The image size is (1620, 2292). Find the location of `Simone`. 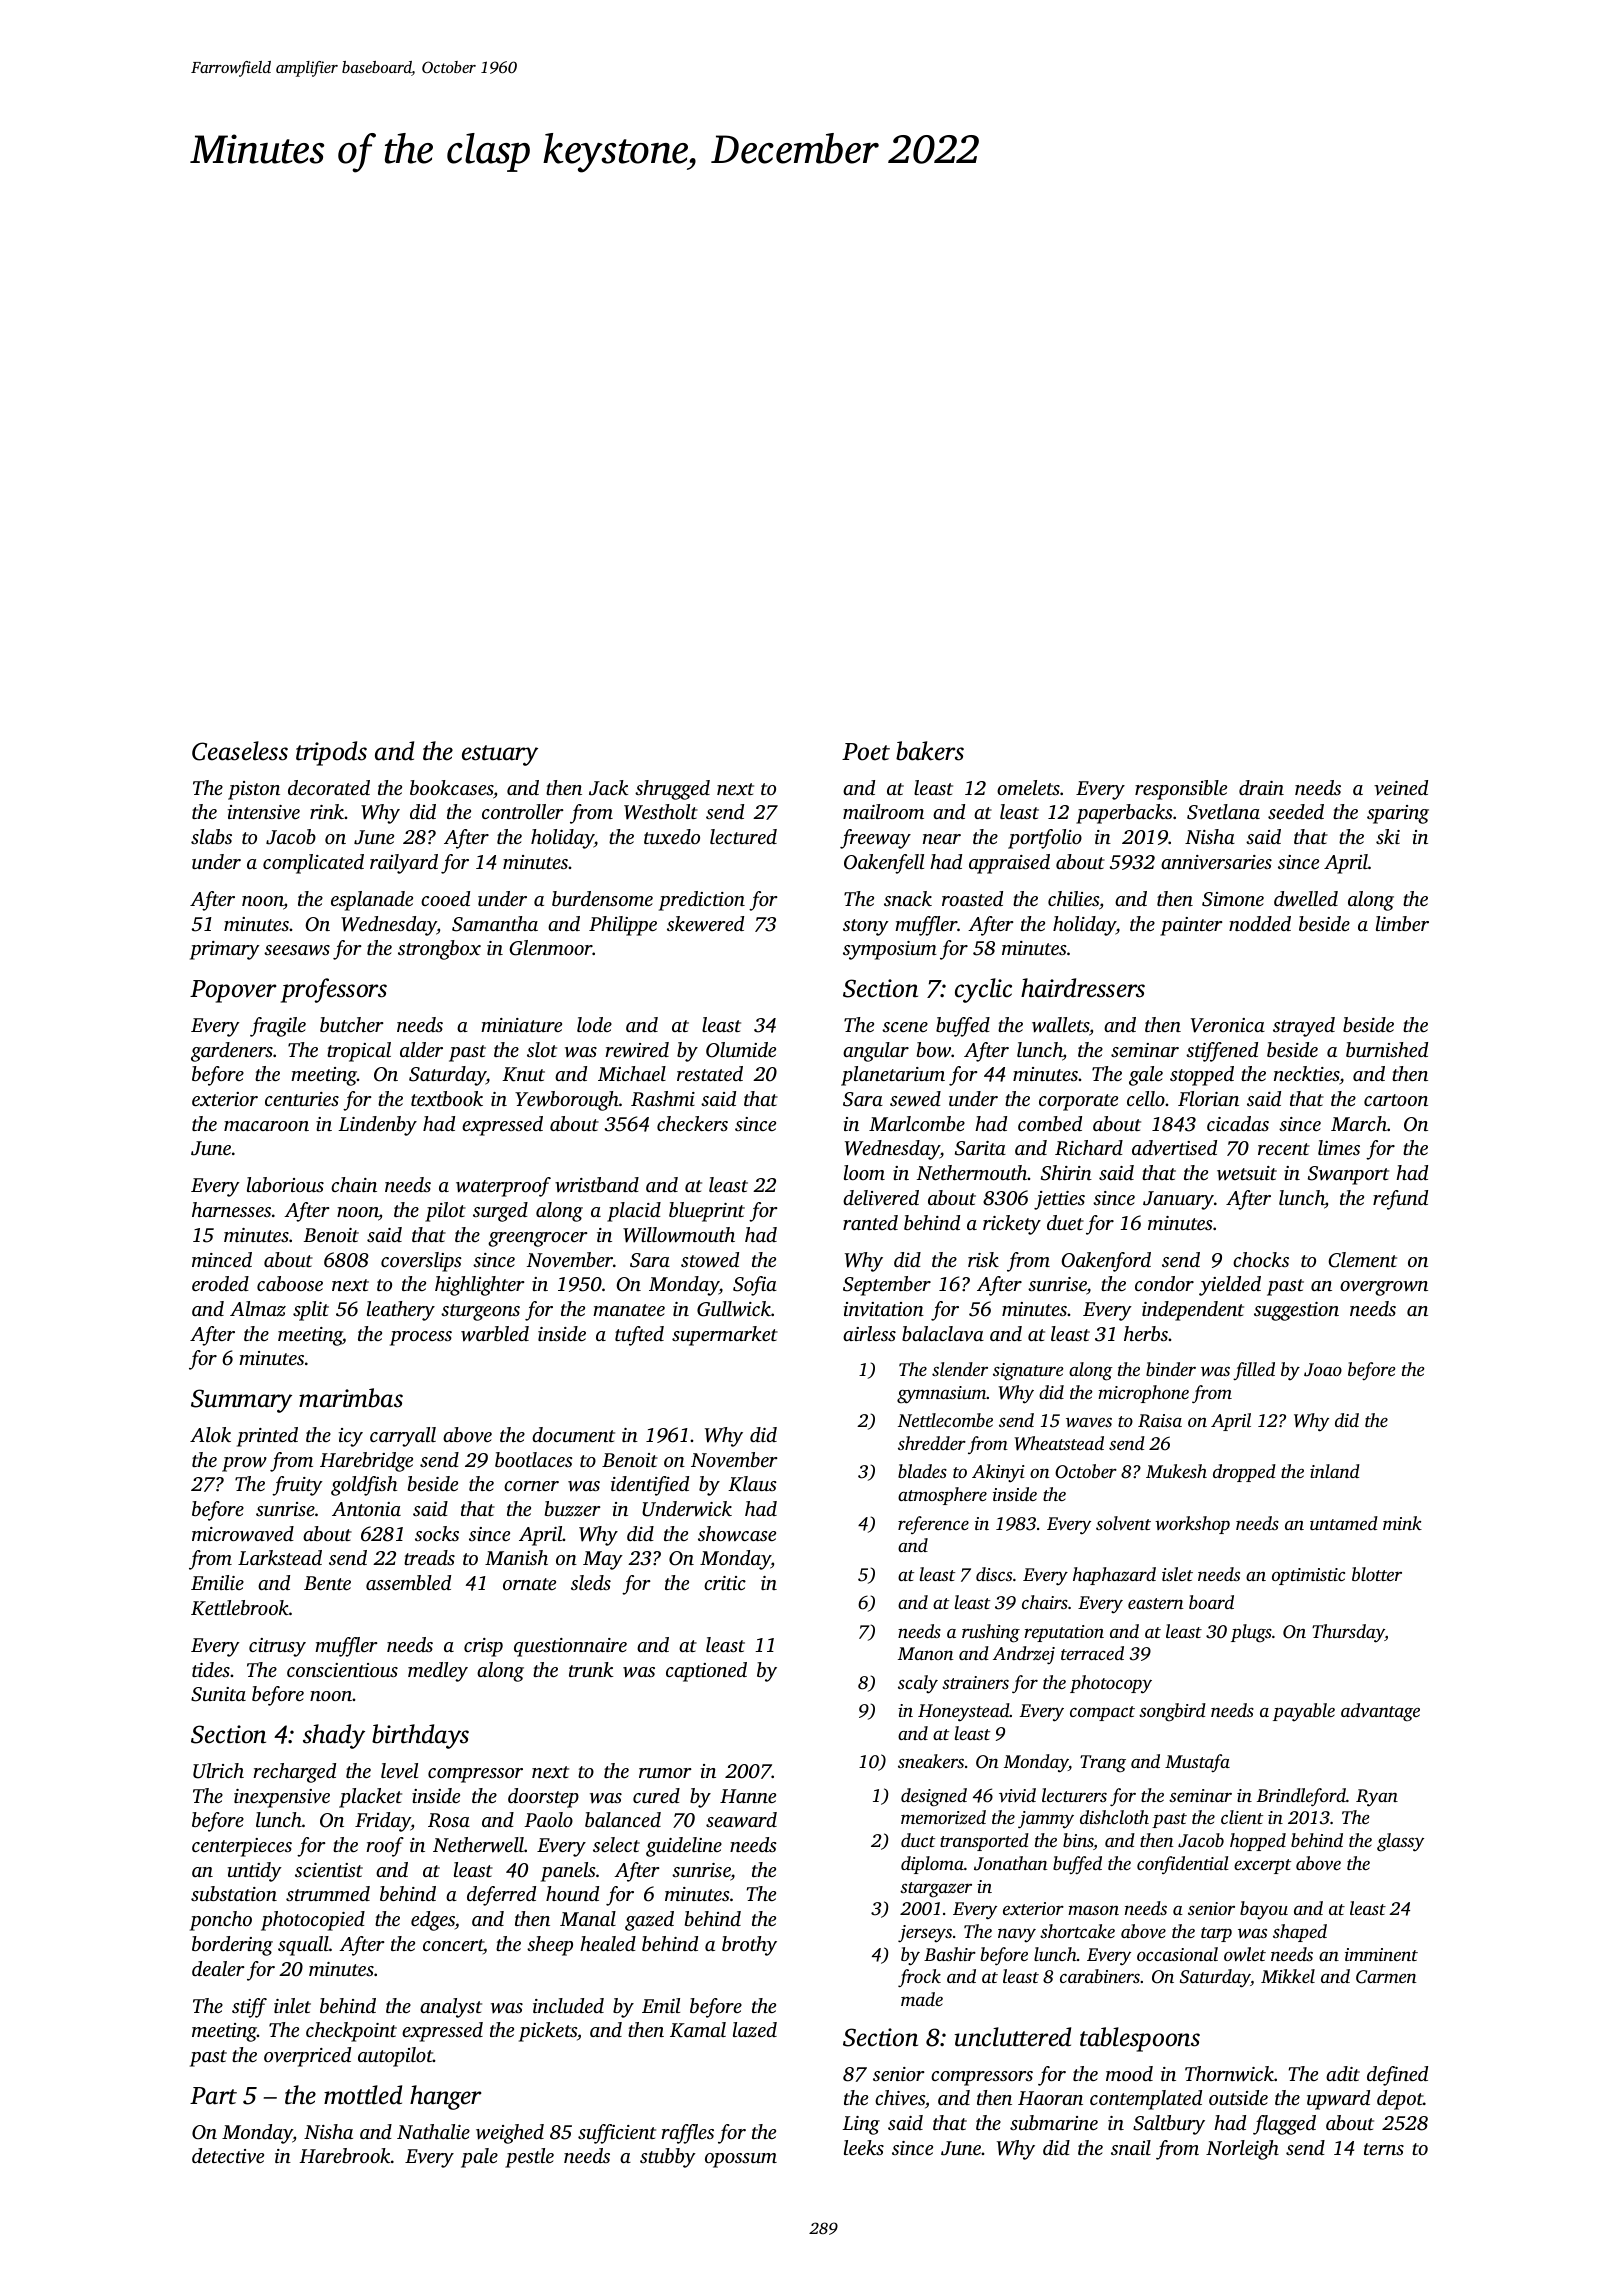

Simone is located at coordinates (1233, 899).
